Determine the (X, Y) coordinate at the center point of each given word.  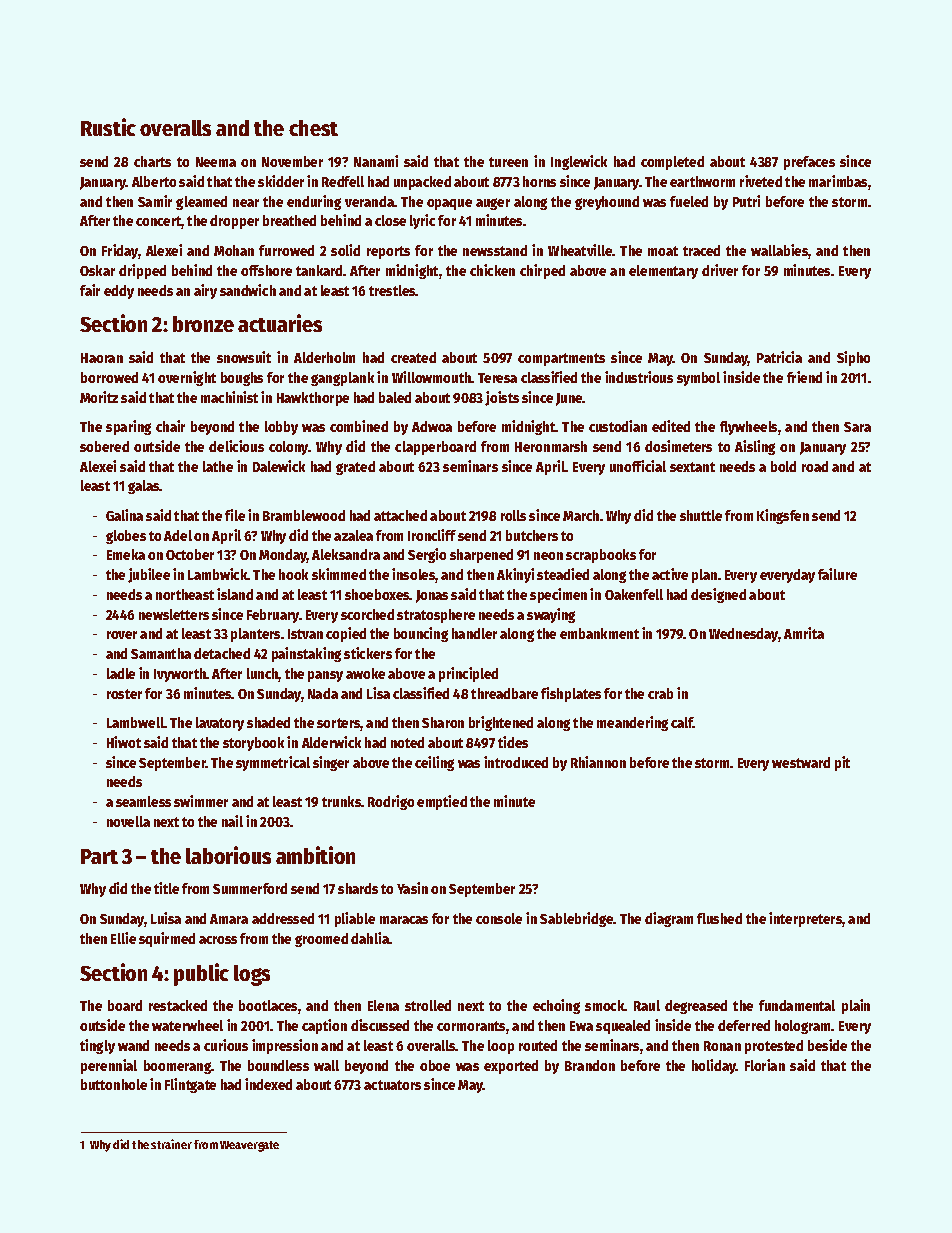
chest (313, 128)
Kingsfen (783, 516)
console (499, 918)
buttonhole (114, 1084)
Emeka (126, 554)
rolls (513, 515)
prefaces (809, 163)
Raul (647, 1005)
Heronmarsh (551, 446)
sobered (104, 446)
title (166, 888)
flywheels (748, 428)
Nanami (376, 161)
